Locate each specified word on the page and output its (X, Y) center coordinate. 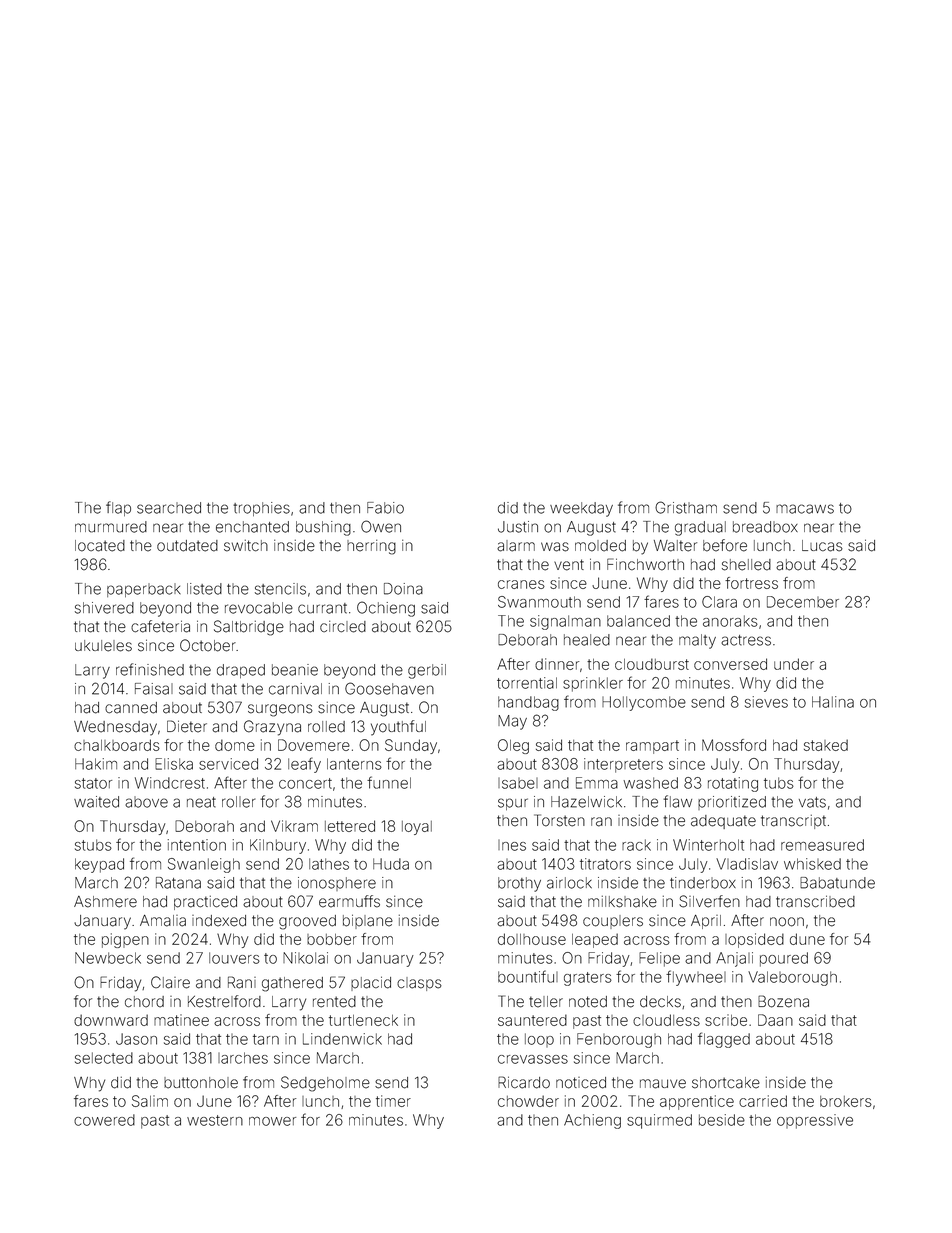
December (803, 602)
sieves (766, 702)
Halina (833, 702)
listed (204, 589)
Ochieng (386, 609)
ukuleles (103, 646)
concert (305, 783)
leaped (595, 940)
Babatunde (837, 883)
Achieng (592, 1121)
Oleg (513, 746)
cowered (104, 1120)
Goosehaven (389, 688)
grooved (307, 922)
